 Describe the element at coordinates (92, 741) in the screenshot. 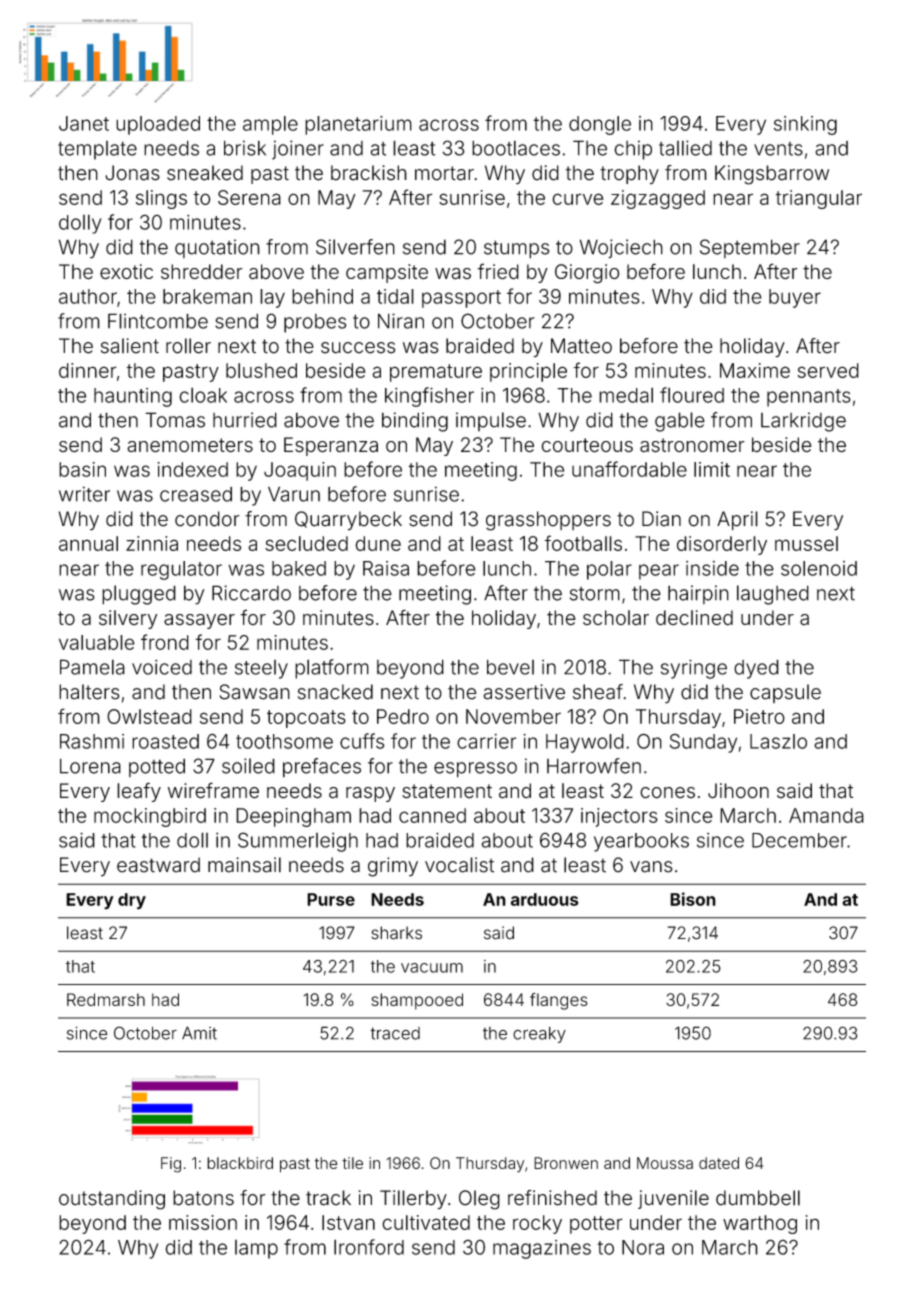

I see `Rashmi` at that location.
